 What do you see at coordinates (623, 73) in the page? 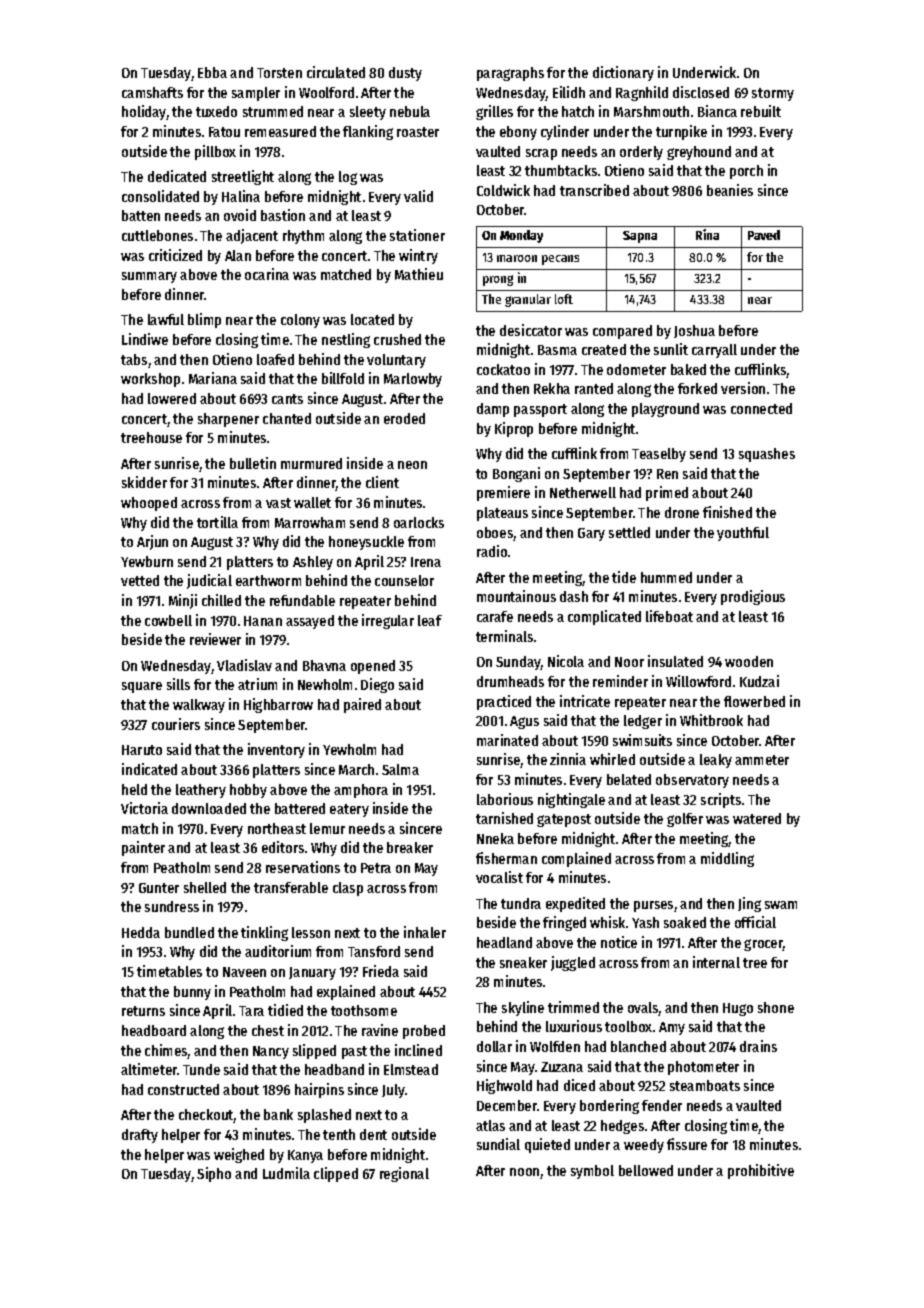
I see `dictionary` at bounding box center [623, 73].
